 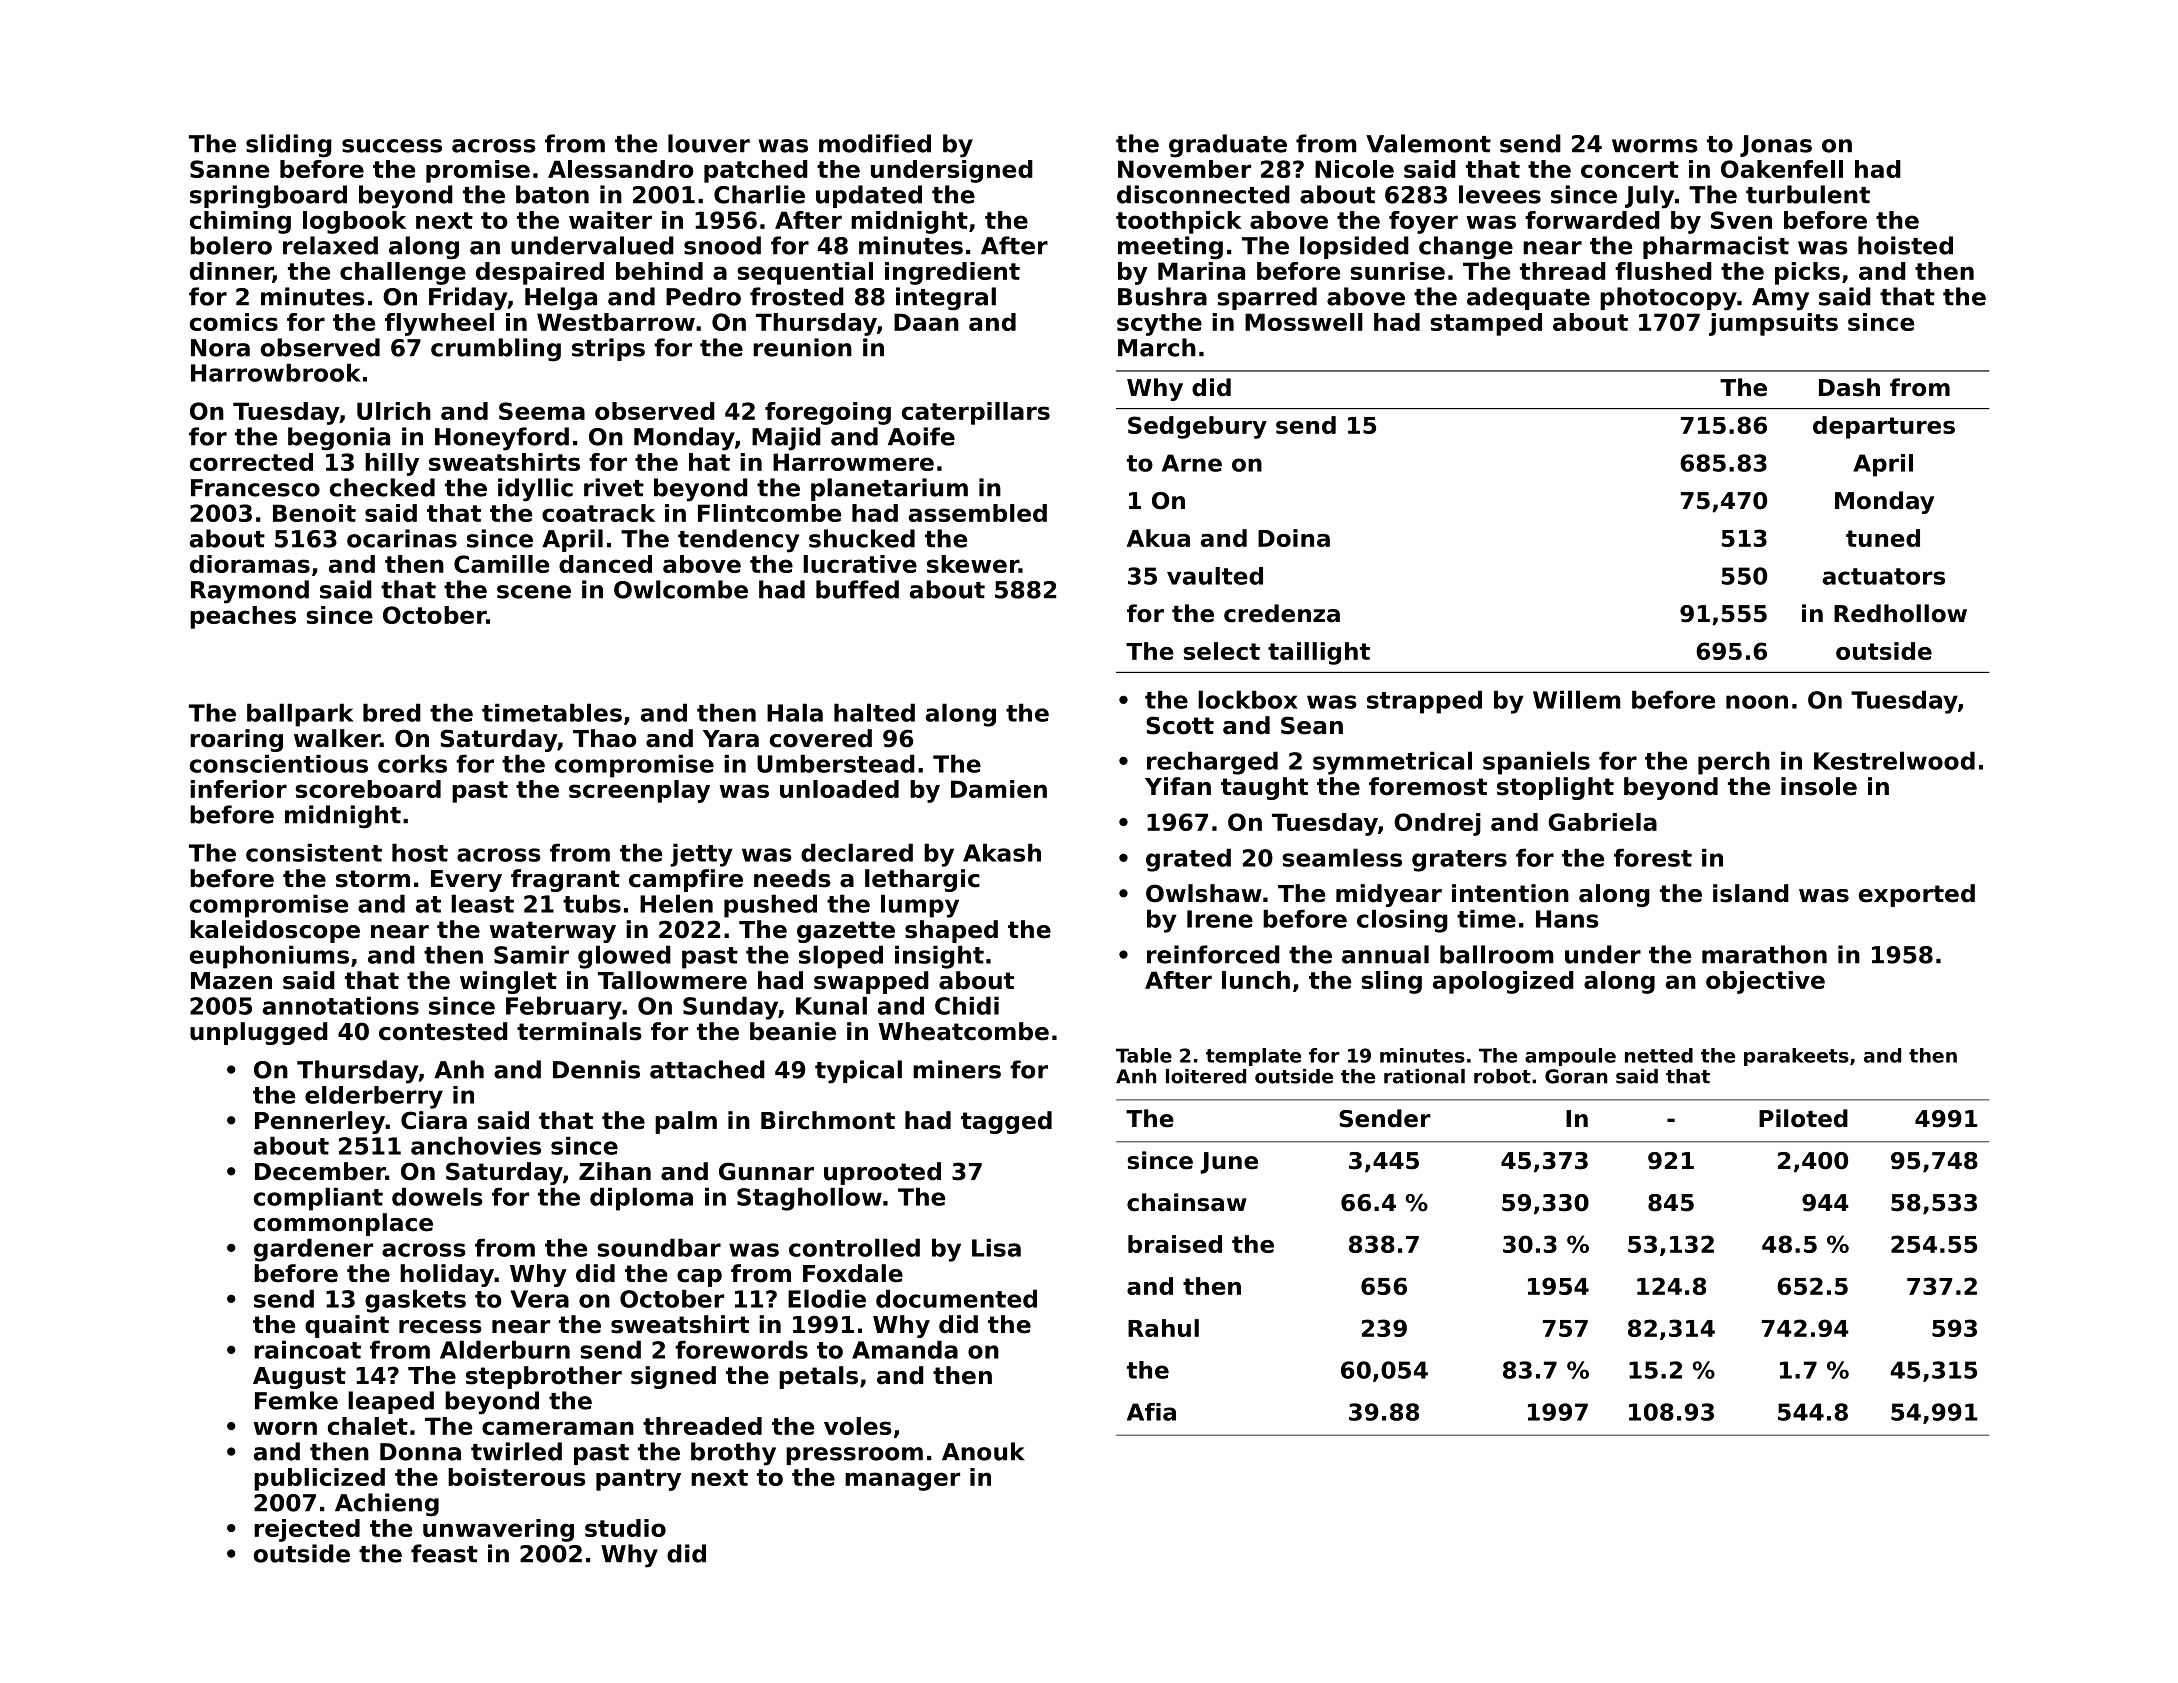 What do you see at coordinates (875, 143) in the screenshot?
I see `modified` at bounding box center [875, 143].
